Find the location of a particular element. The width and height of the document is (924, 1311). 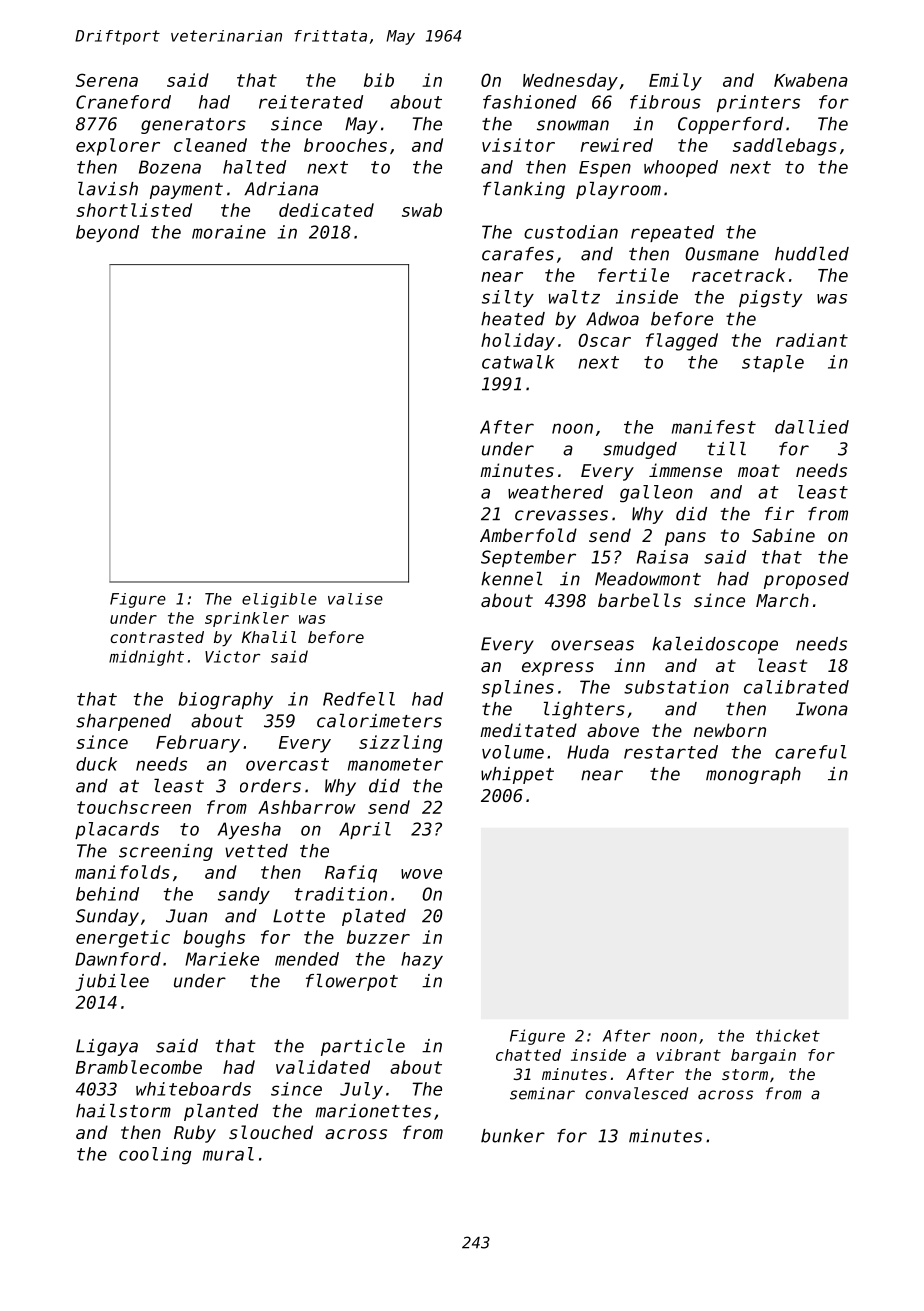

staple is located at coordinates (773, 363).
